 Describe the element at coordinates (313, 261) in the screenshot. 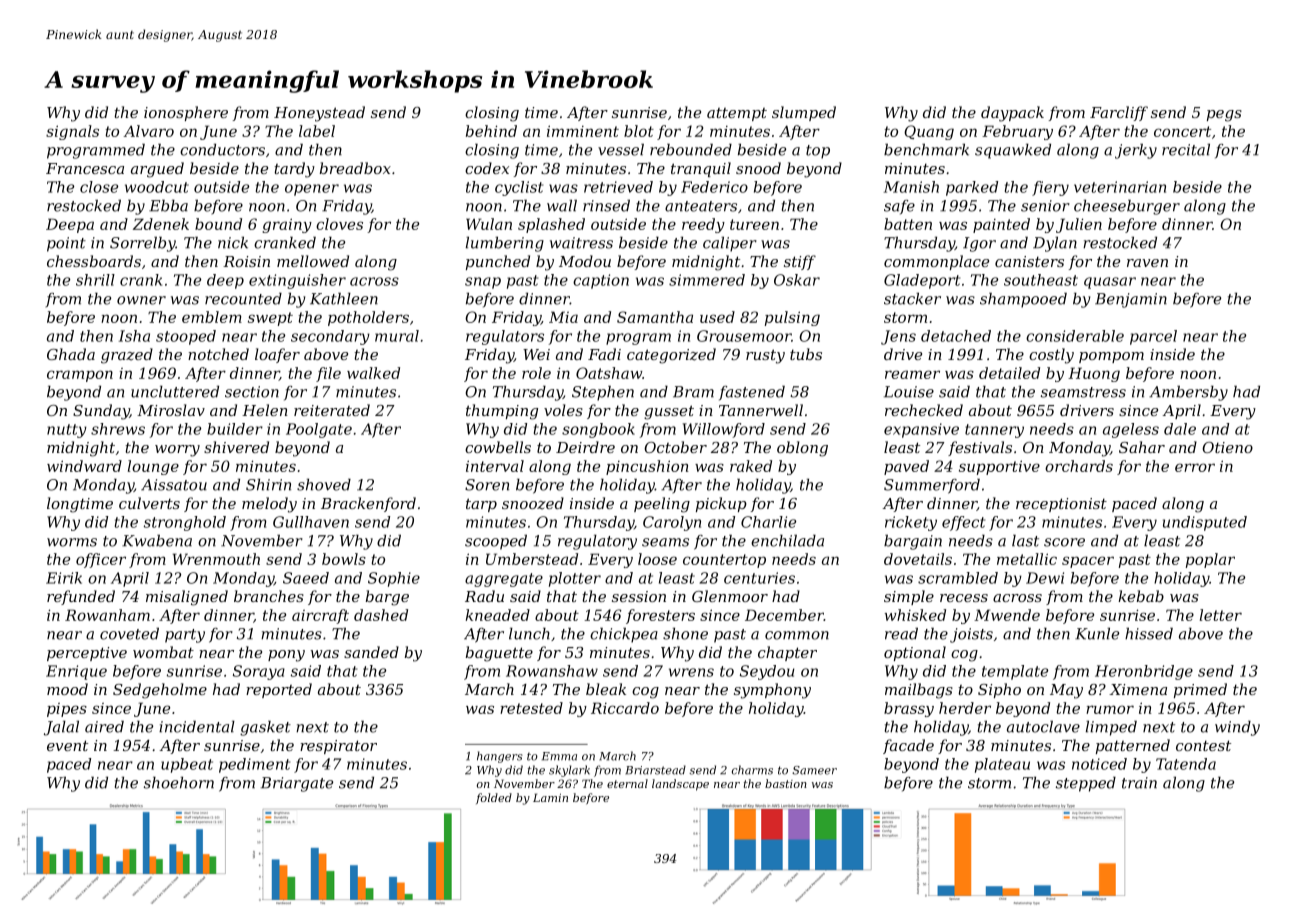

I see `mellowed` at that location.
